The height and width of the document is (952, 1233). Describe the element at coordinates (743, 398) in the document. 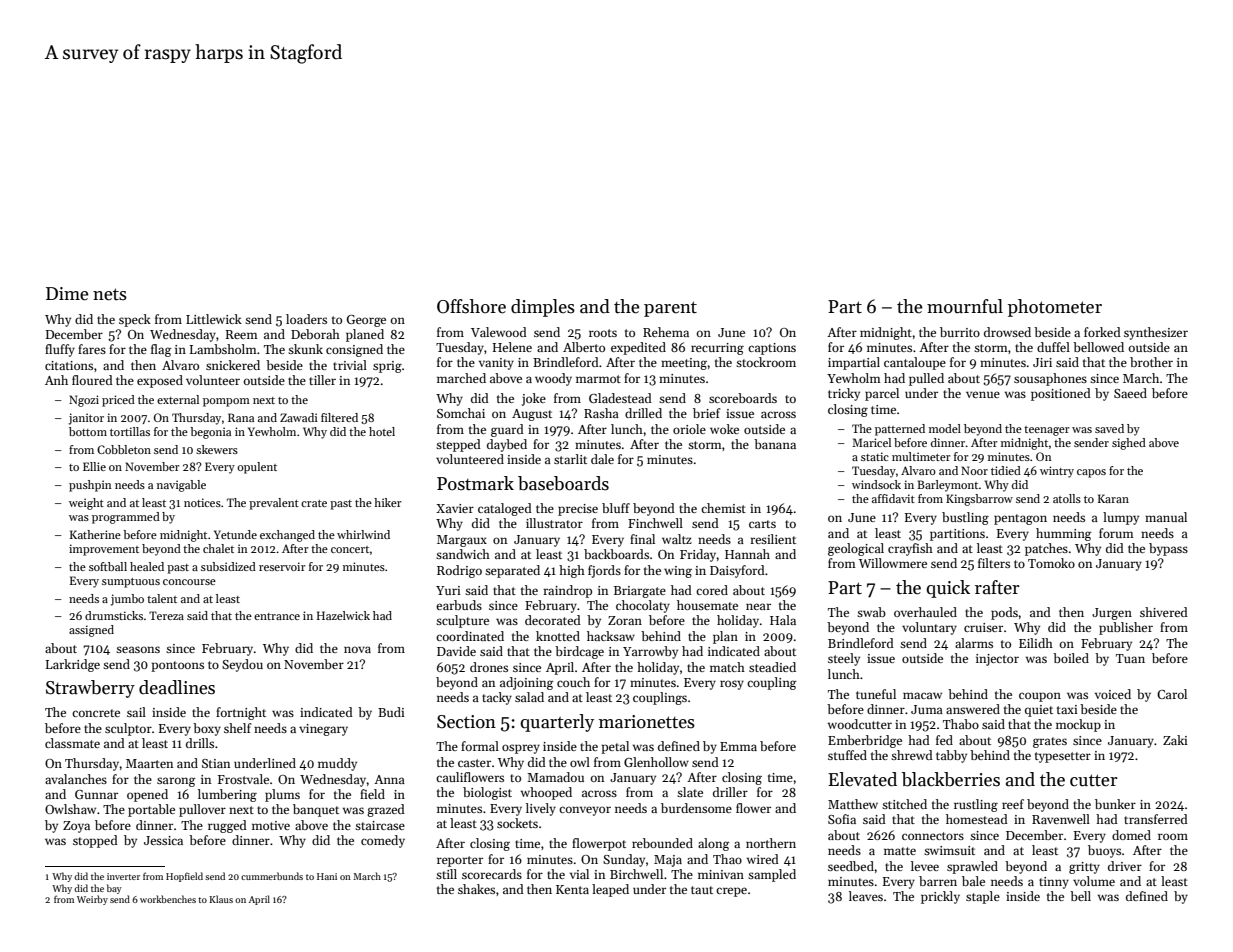

I see `scoreboards` at that location.
